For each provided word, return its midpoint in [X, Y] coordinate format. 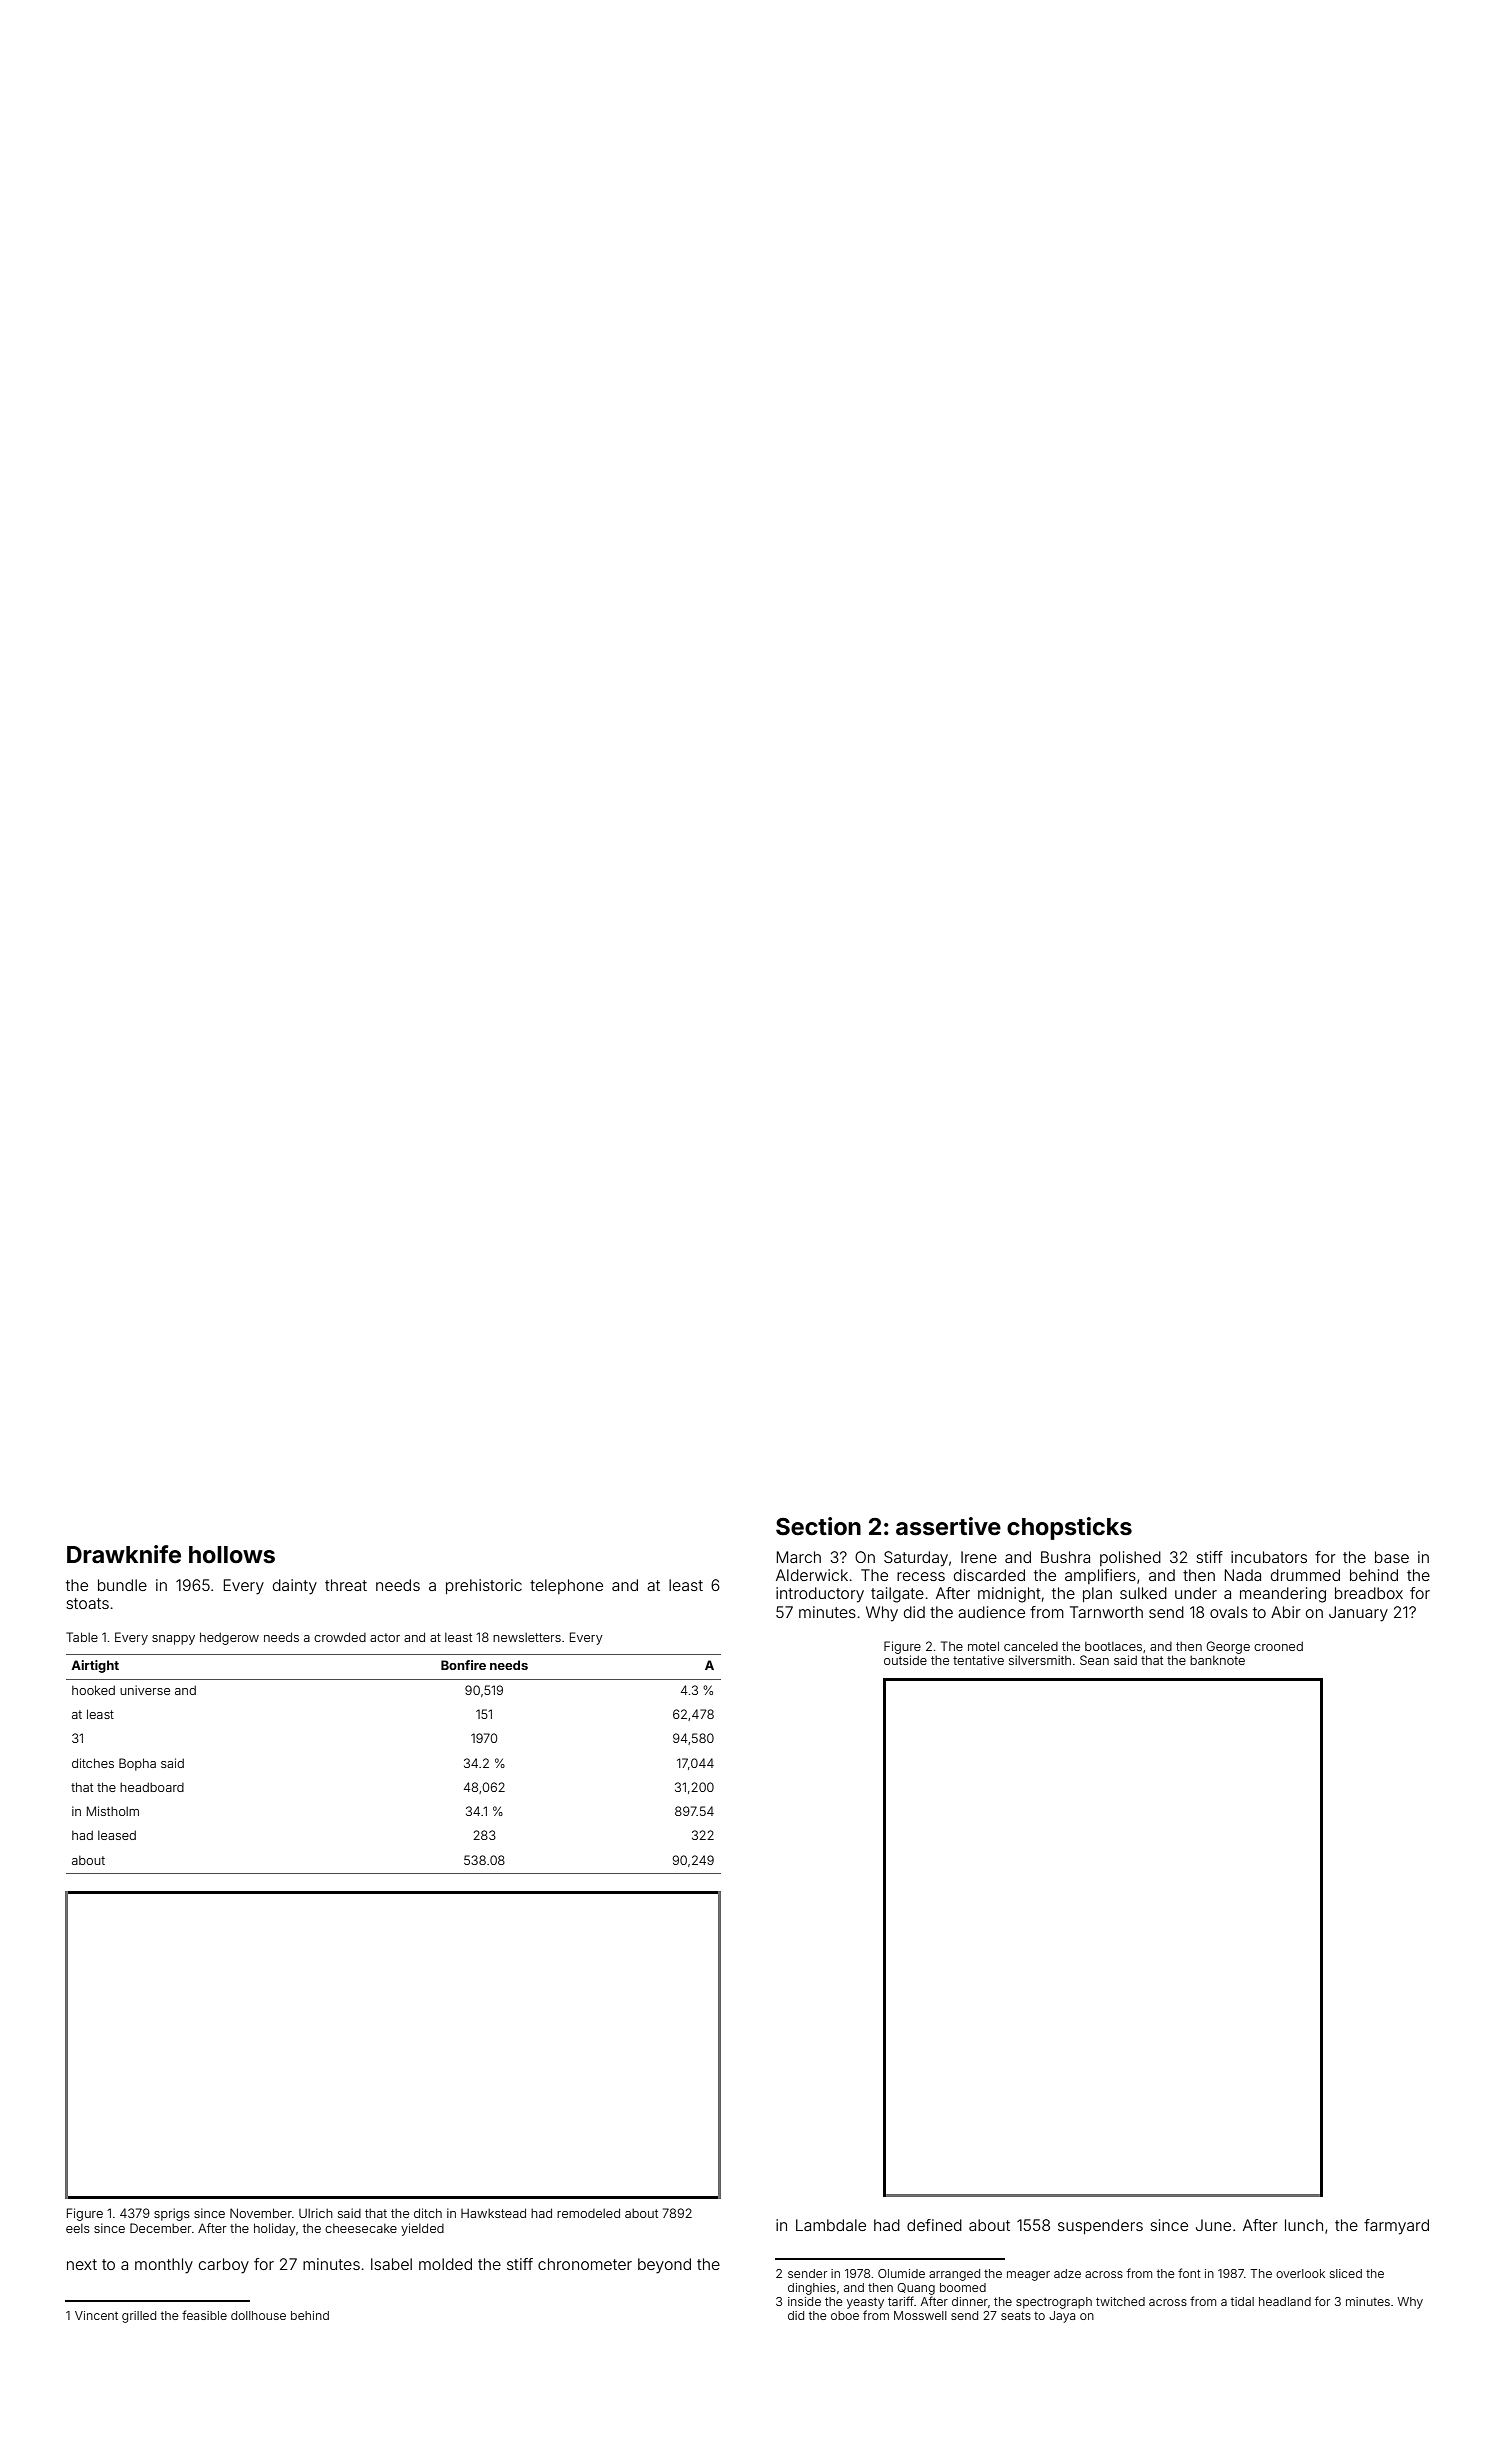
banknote [1217, 1660]
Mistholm [113, 1811]
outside [905, 1660]
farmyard [1396, 2227]
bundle [122, 1585]
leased [117, 1835]
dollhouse [258, 2315]
